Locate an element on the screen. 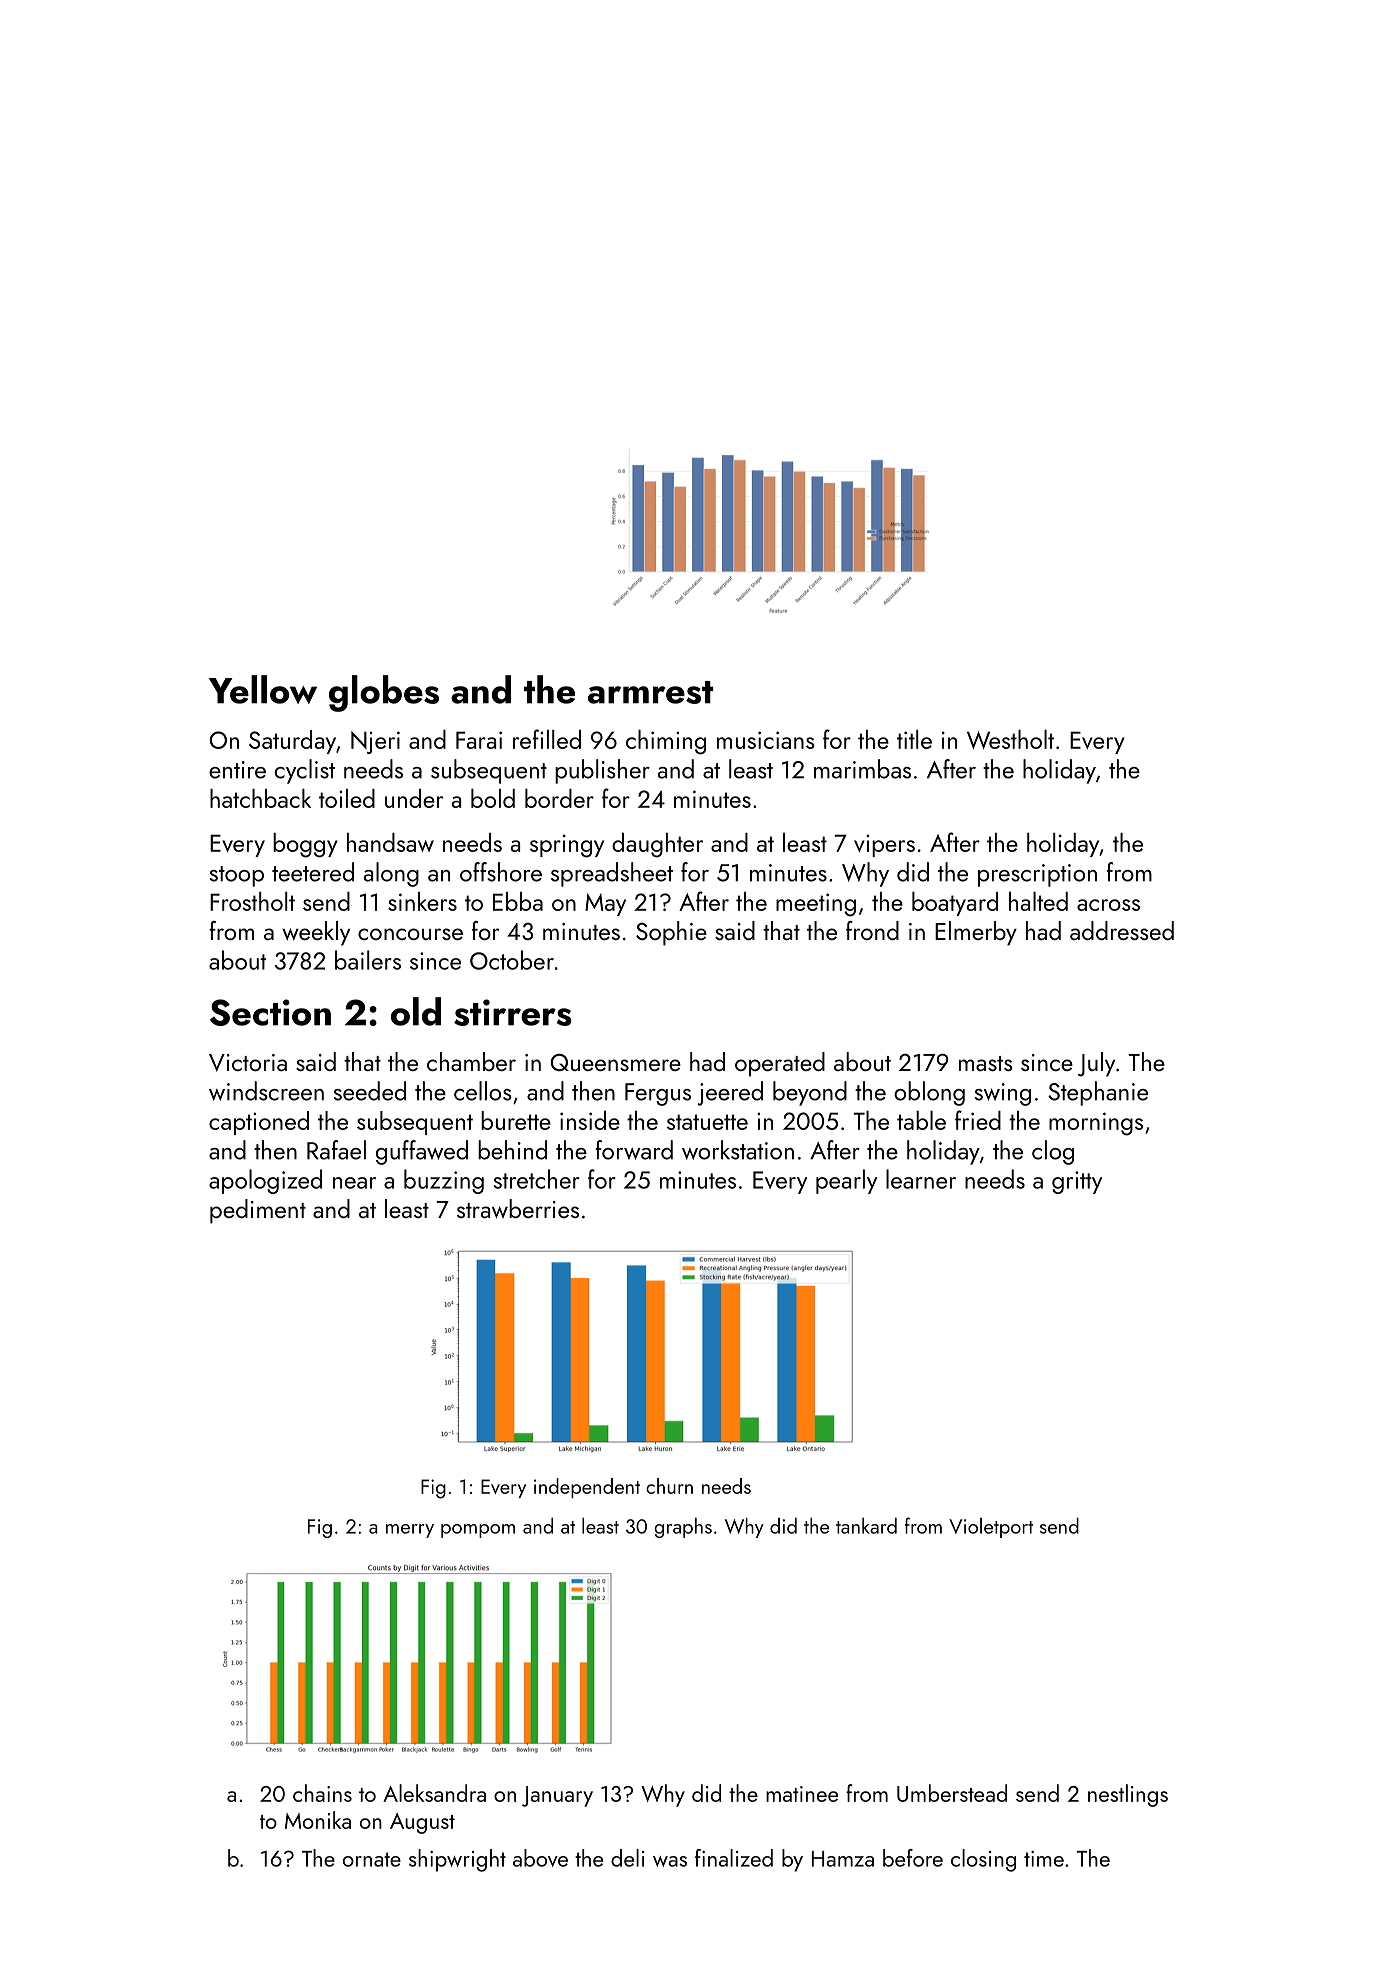 This screenshot has height=1969, width=1386. was is located at coordinates (670, 1861).
